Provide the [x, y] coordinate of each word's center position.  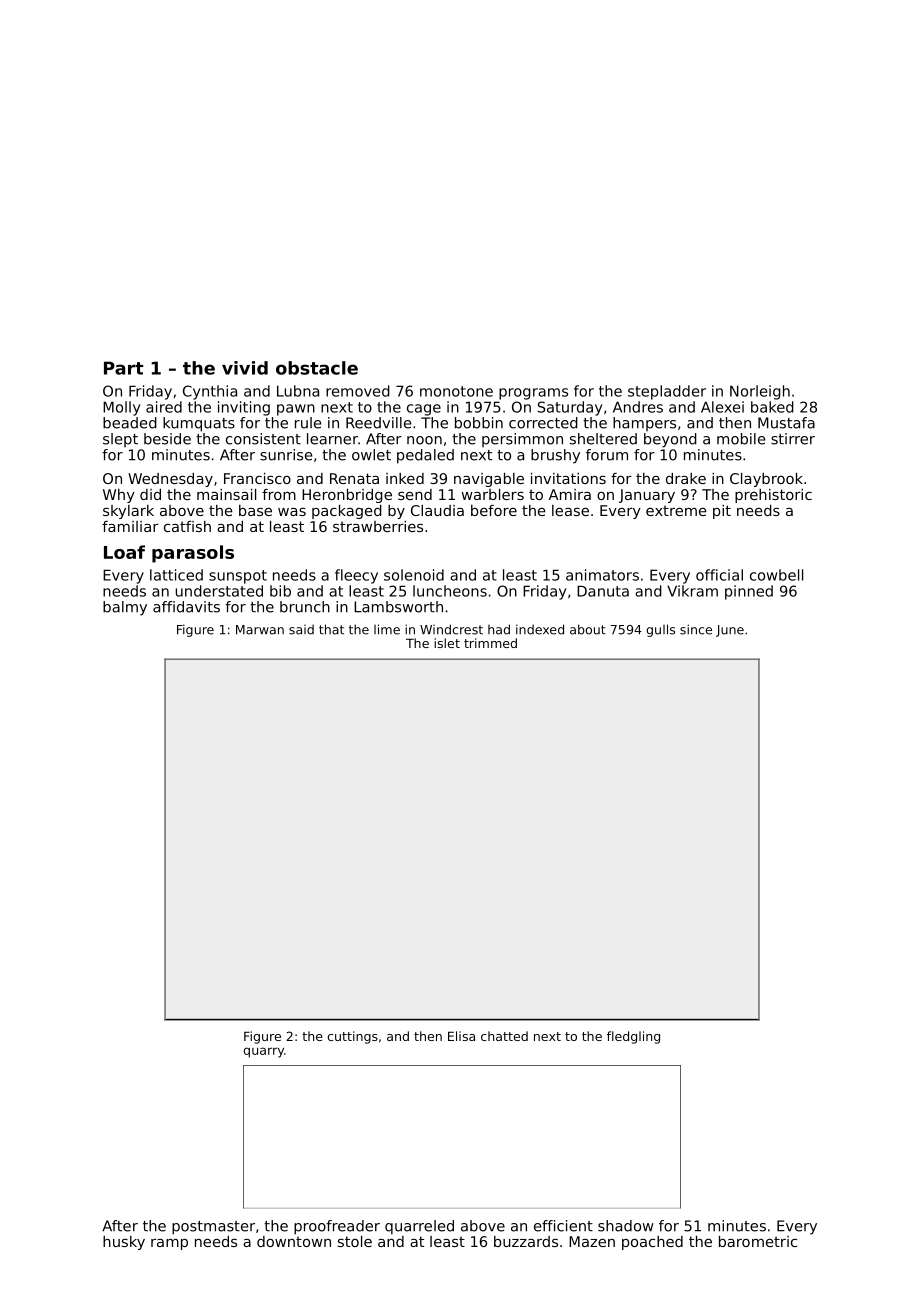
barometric [758, 1241]
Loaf [124, 552]
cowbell [776, 575]
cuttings [352, 1037]
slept [120, 440]
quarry [263, 1052]
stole [355, 1241]
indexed [540, 629]
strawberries [378, 526]
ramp [169, 1244]
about [588, 629]
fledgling [633, 1037]
